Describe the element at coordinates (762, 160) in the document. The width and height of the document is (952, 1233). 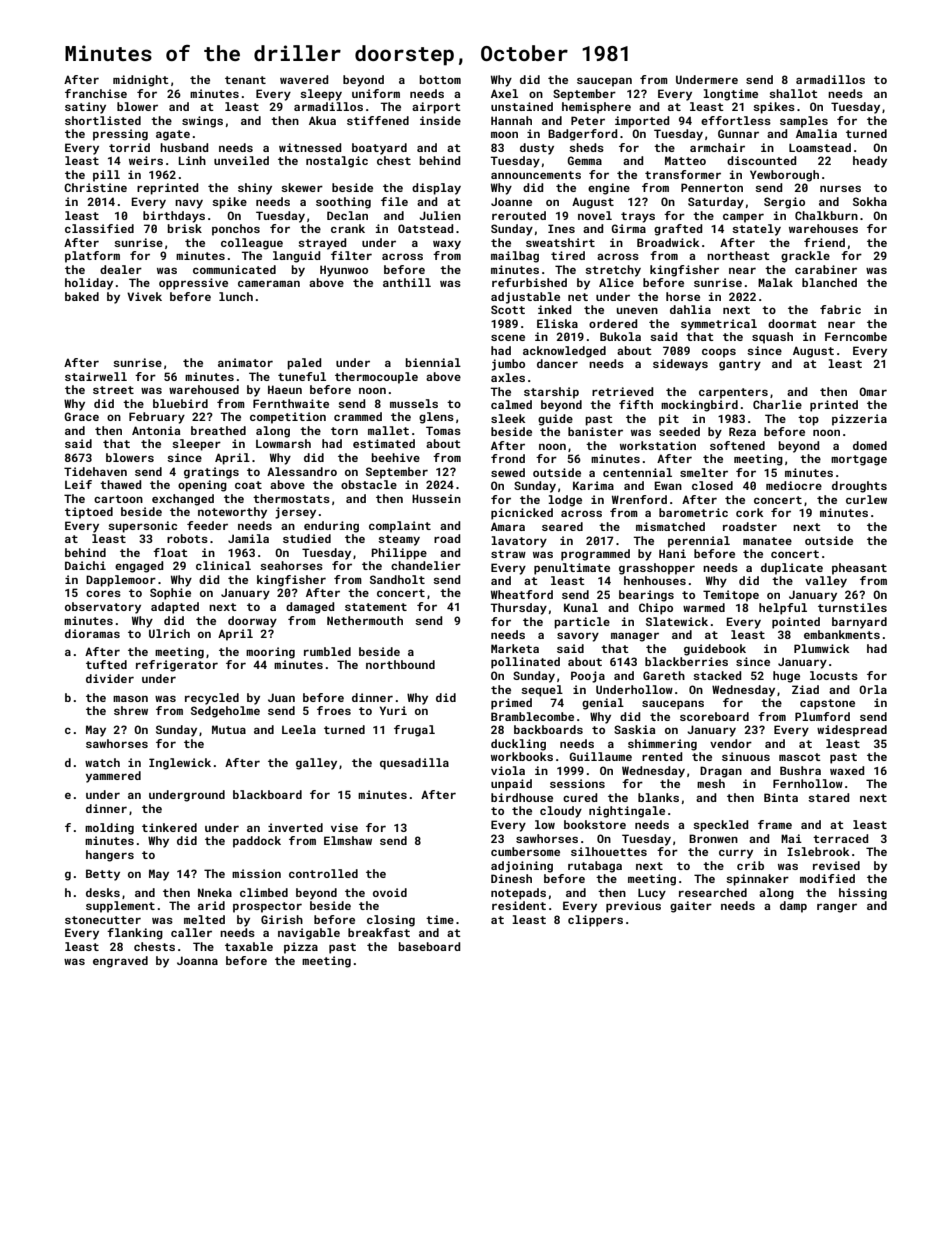
I see `discounted` at that location.
